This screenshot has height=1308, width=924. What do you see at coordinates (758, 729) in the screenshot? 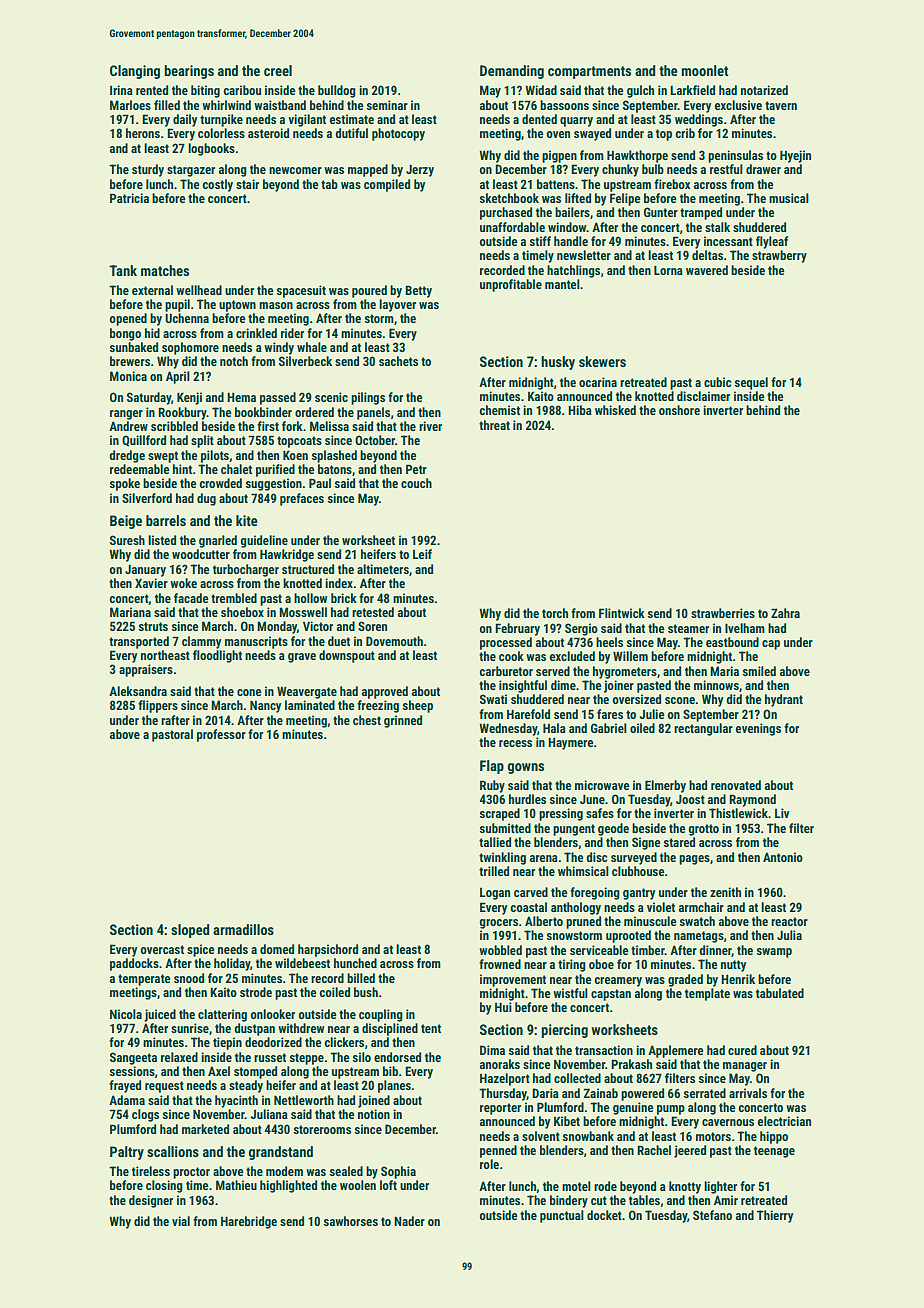
I see `evenings` at bounding box center [758, 729].
